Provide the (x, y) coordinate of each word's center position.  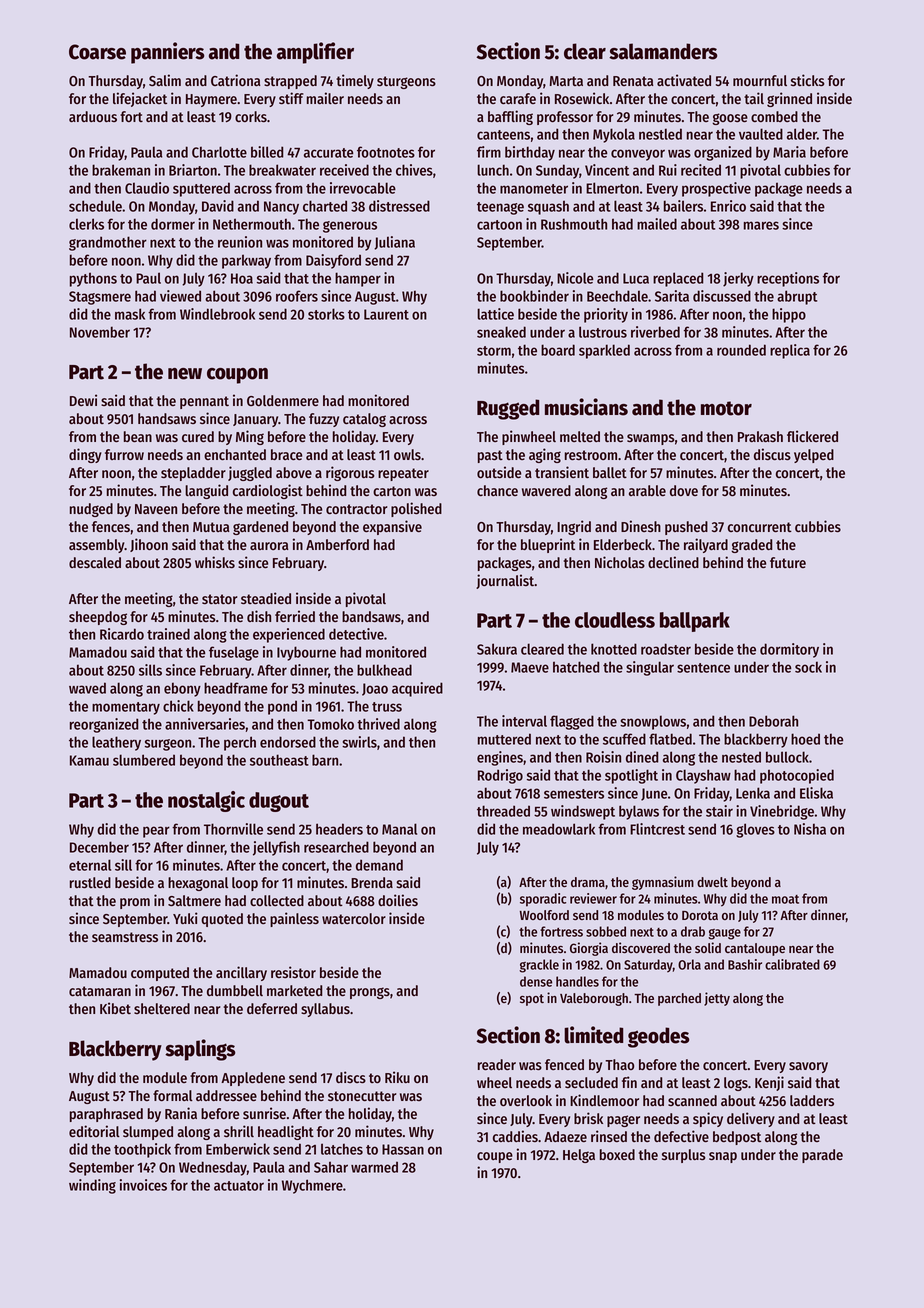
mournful (760, 80)
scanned (692, 1100)
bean (138, 436)
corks (251, 116)
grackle (539, 966)
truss (387, 707)
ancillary (241, 973)
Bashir (745, 964)
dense (536, 981)
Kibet (115, 1008)
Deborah (773, 721)
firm (489, 152)
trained (168, 634)
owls (407, 454)
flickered (812, 436)
